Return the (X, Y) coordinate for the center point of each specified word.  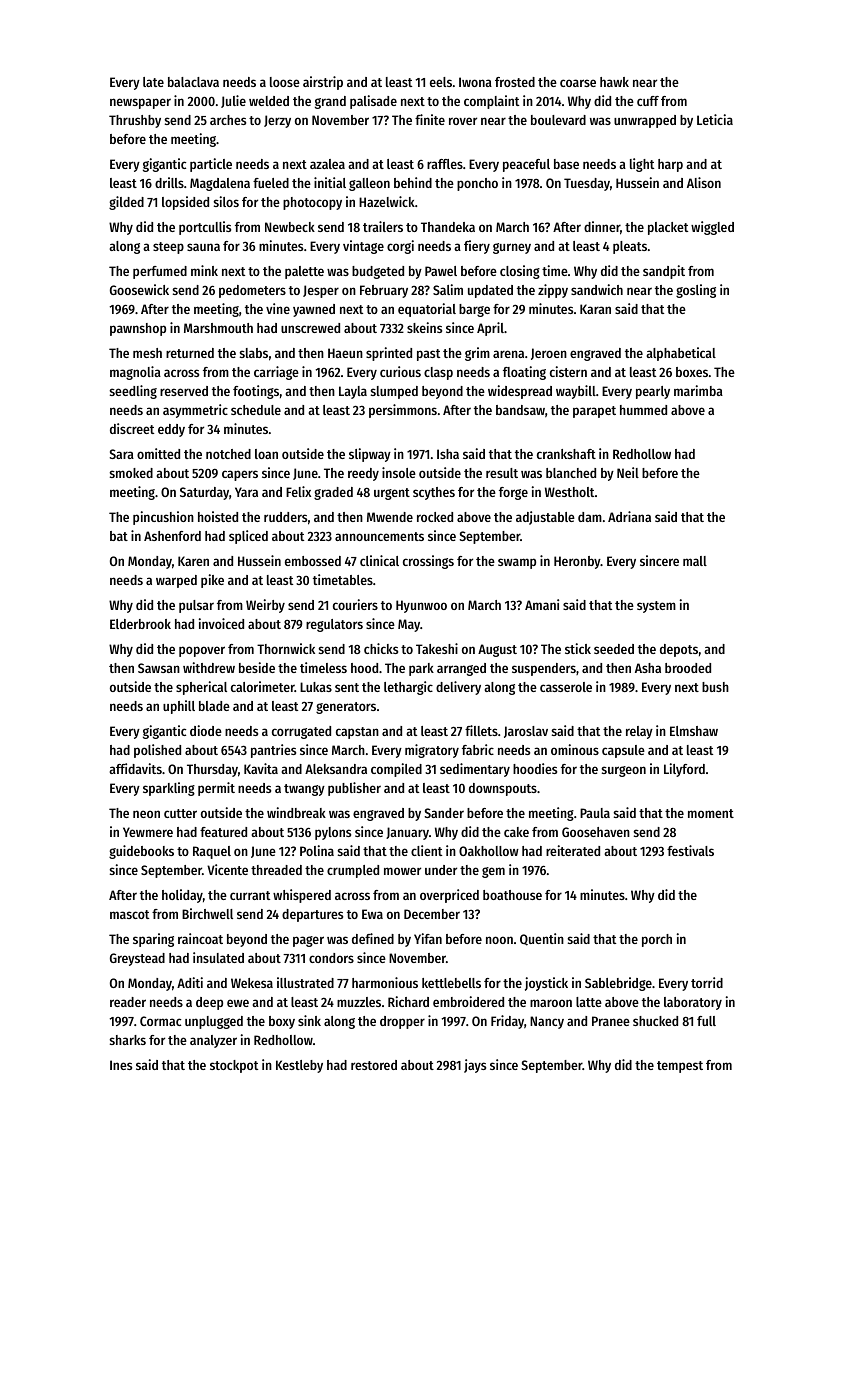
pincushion (163, 518)
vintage (363, 247)
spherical (201, 688)
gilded (126, 203)
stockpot (234, 1066)
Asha (648, 668)
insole (399, 472)
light (642, 165)
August (497, 650)
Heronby (577, 562)
